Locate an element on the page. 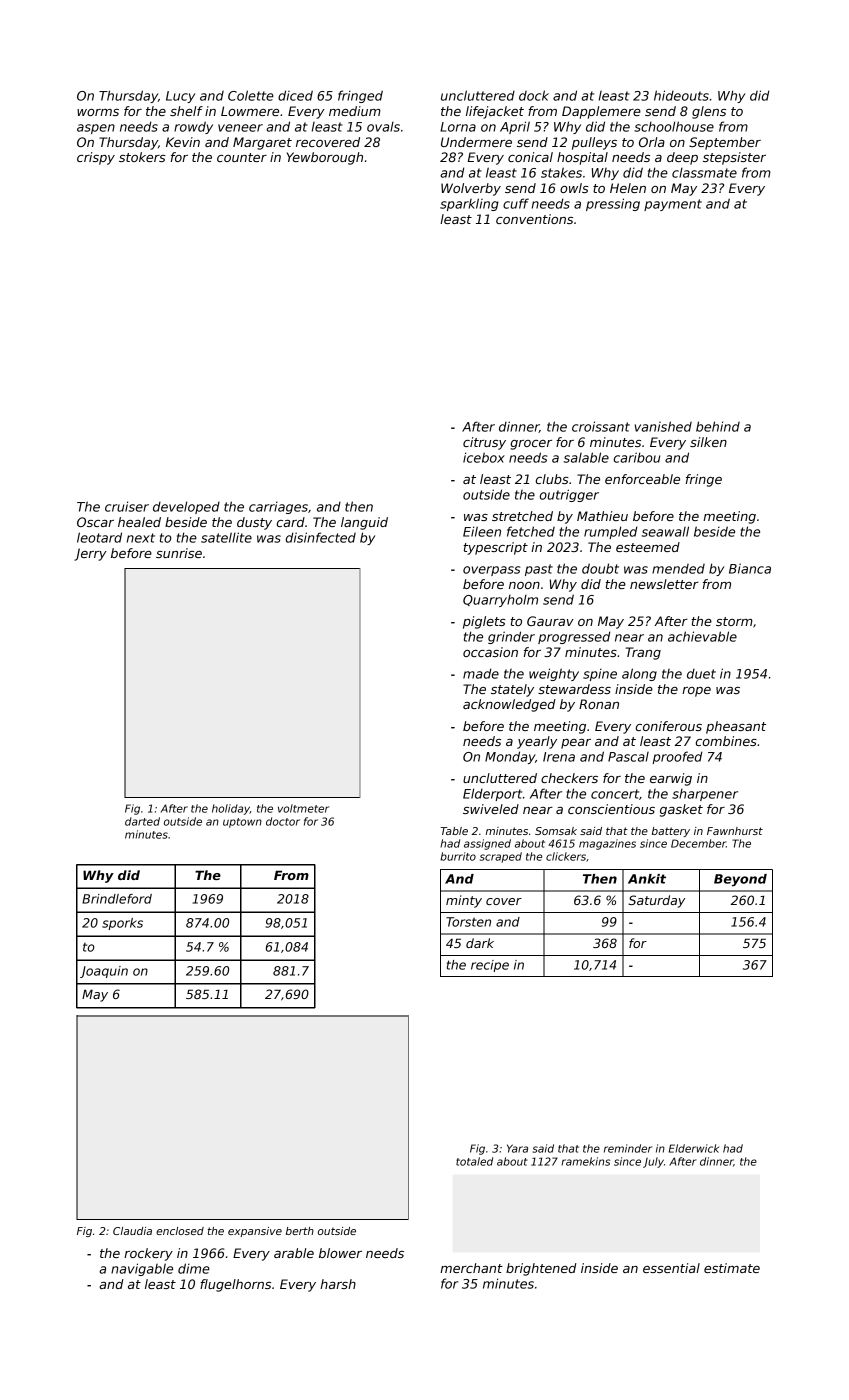 Image resolution: width=849 pixels, height=1400 pixels. worms is located at coordinates (98, 112).
